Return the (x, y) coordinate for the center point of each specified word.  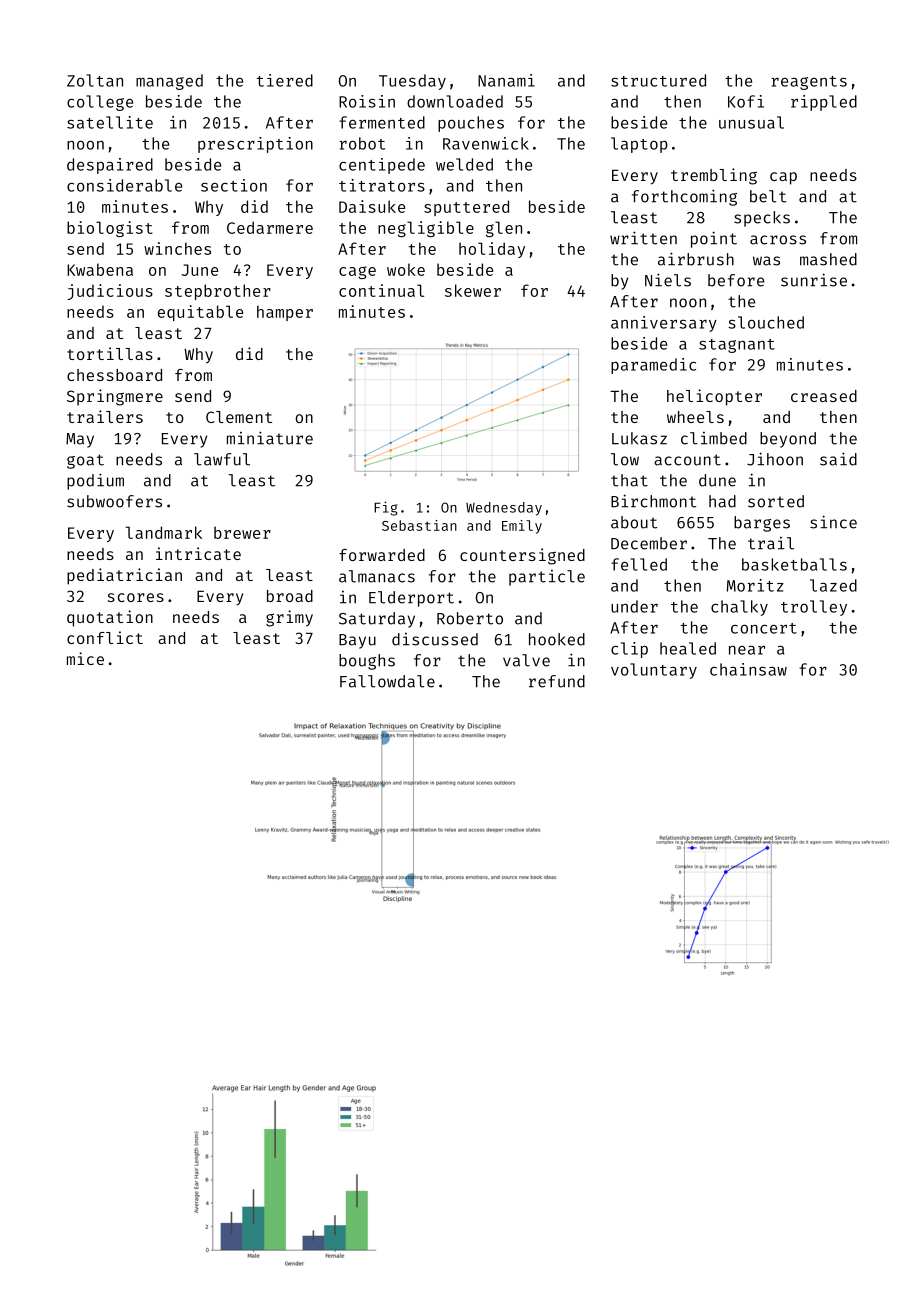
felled (639, 564)
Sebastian (419, 525)
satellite (110, 122)
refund (557, 681)
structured (658, 80)
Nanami (506, 80)
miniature (270, 438)
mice (85, 658)
